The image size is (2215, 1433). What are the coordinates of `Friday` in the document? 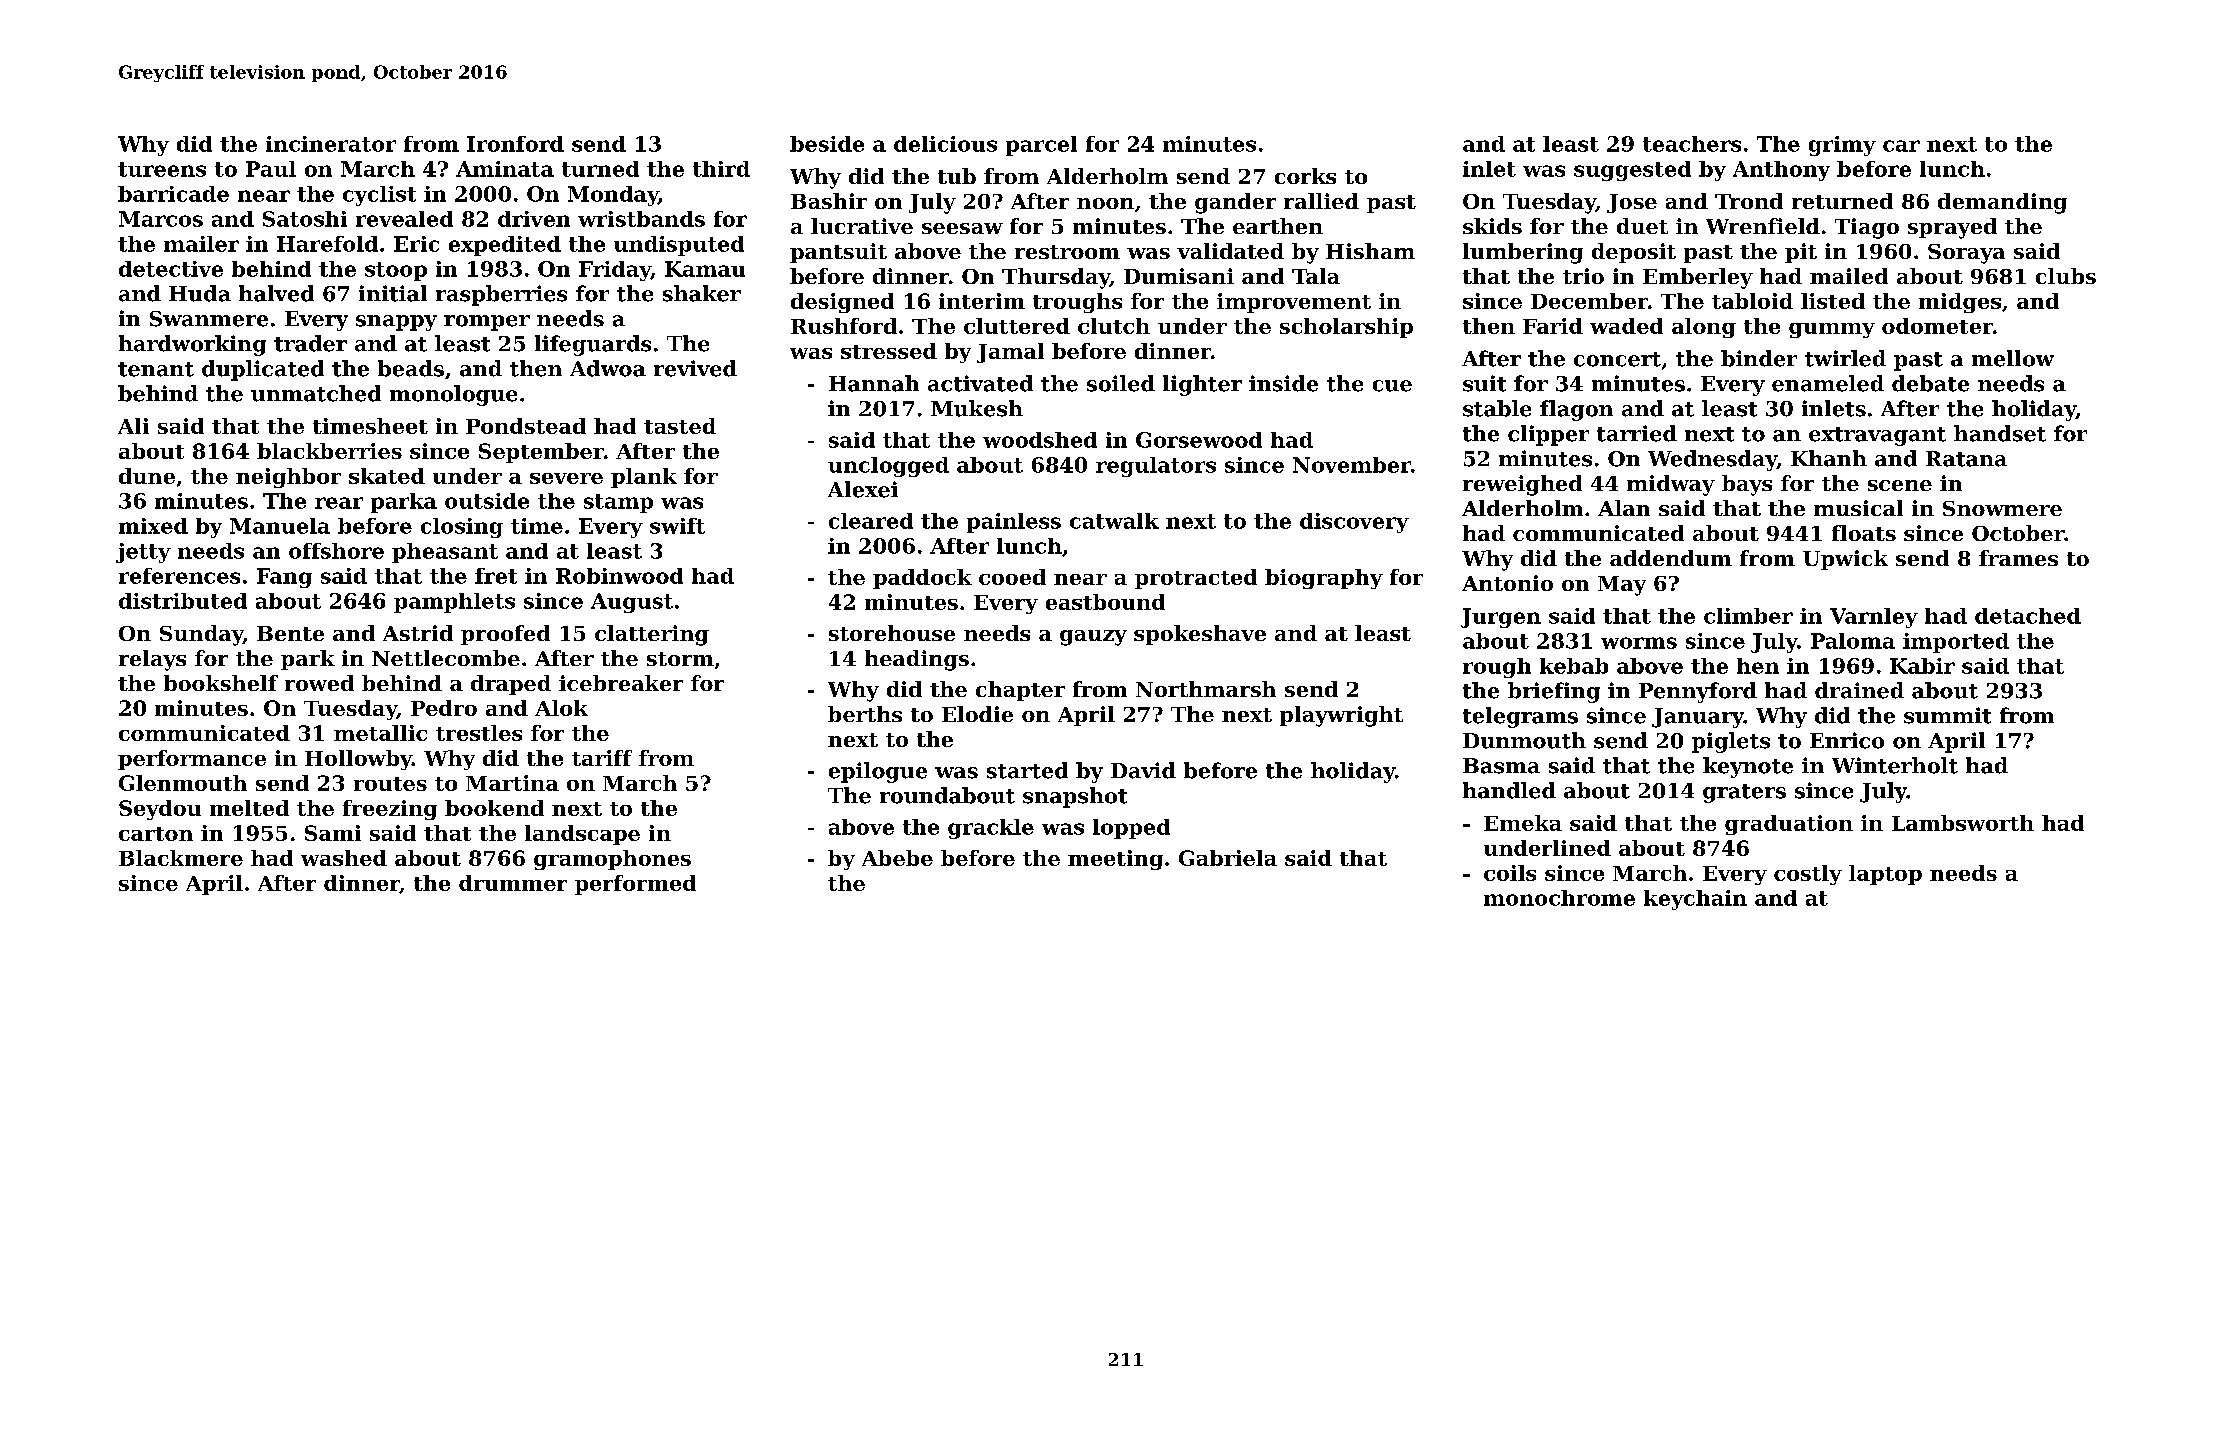 It's located at (615, 271).
